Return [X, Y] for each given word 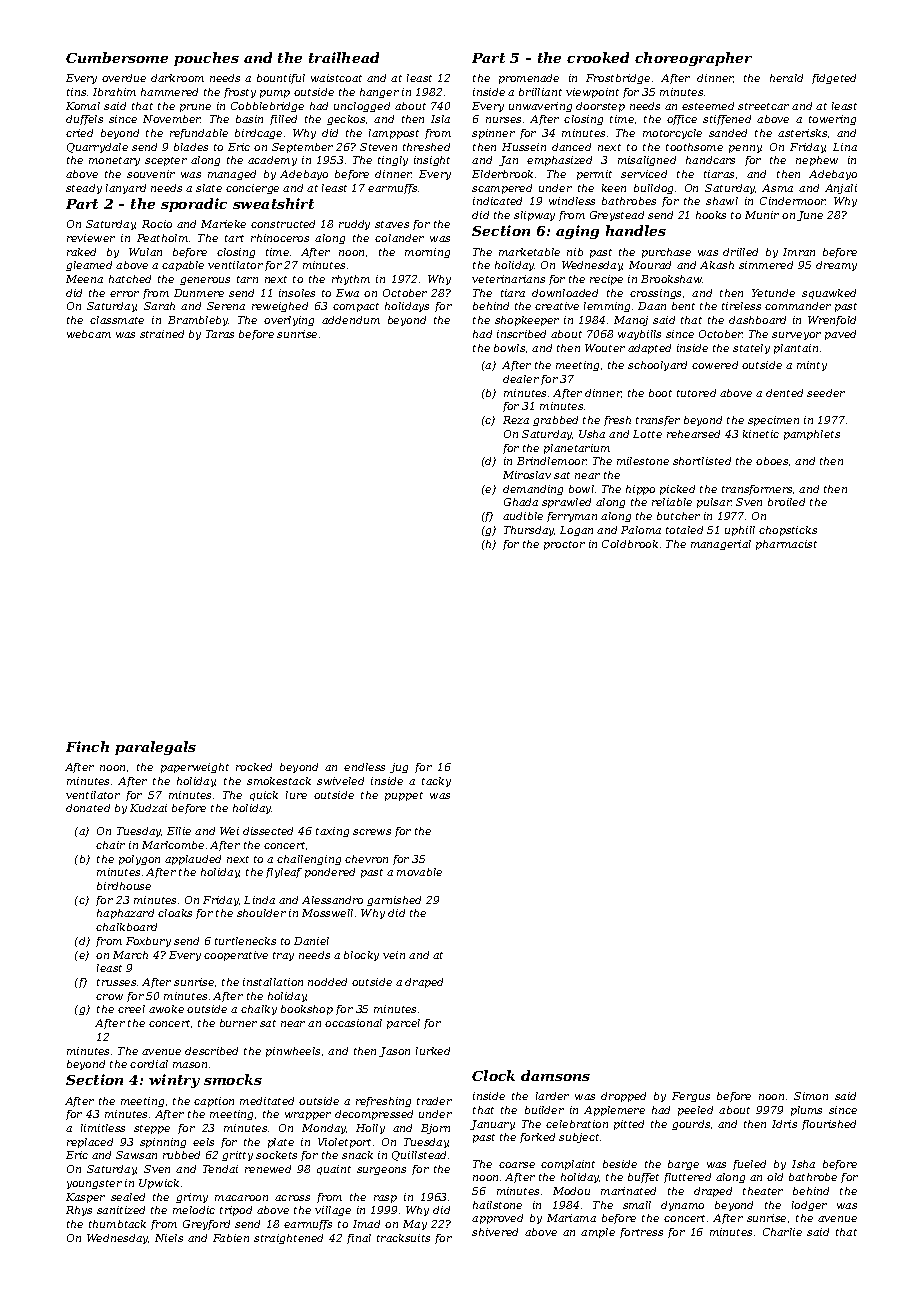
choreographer [693, 59]
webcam [89, 334]
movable [419, 872]
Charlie [782, 1232]
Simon [811, 1096]
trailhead [344, 57]
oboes [772, 461]
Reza [516, 420]
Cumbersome [117, 57]
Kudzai [148, 808]
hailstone [497, 1205]
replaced [90, 1143]
